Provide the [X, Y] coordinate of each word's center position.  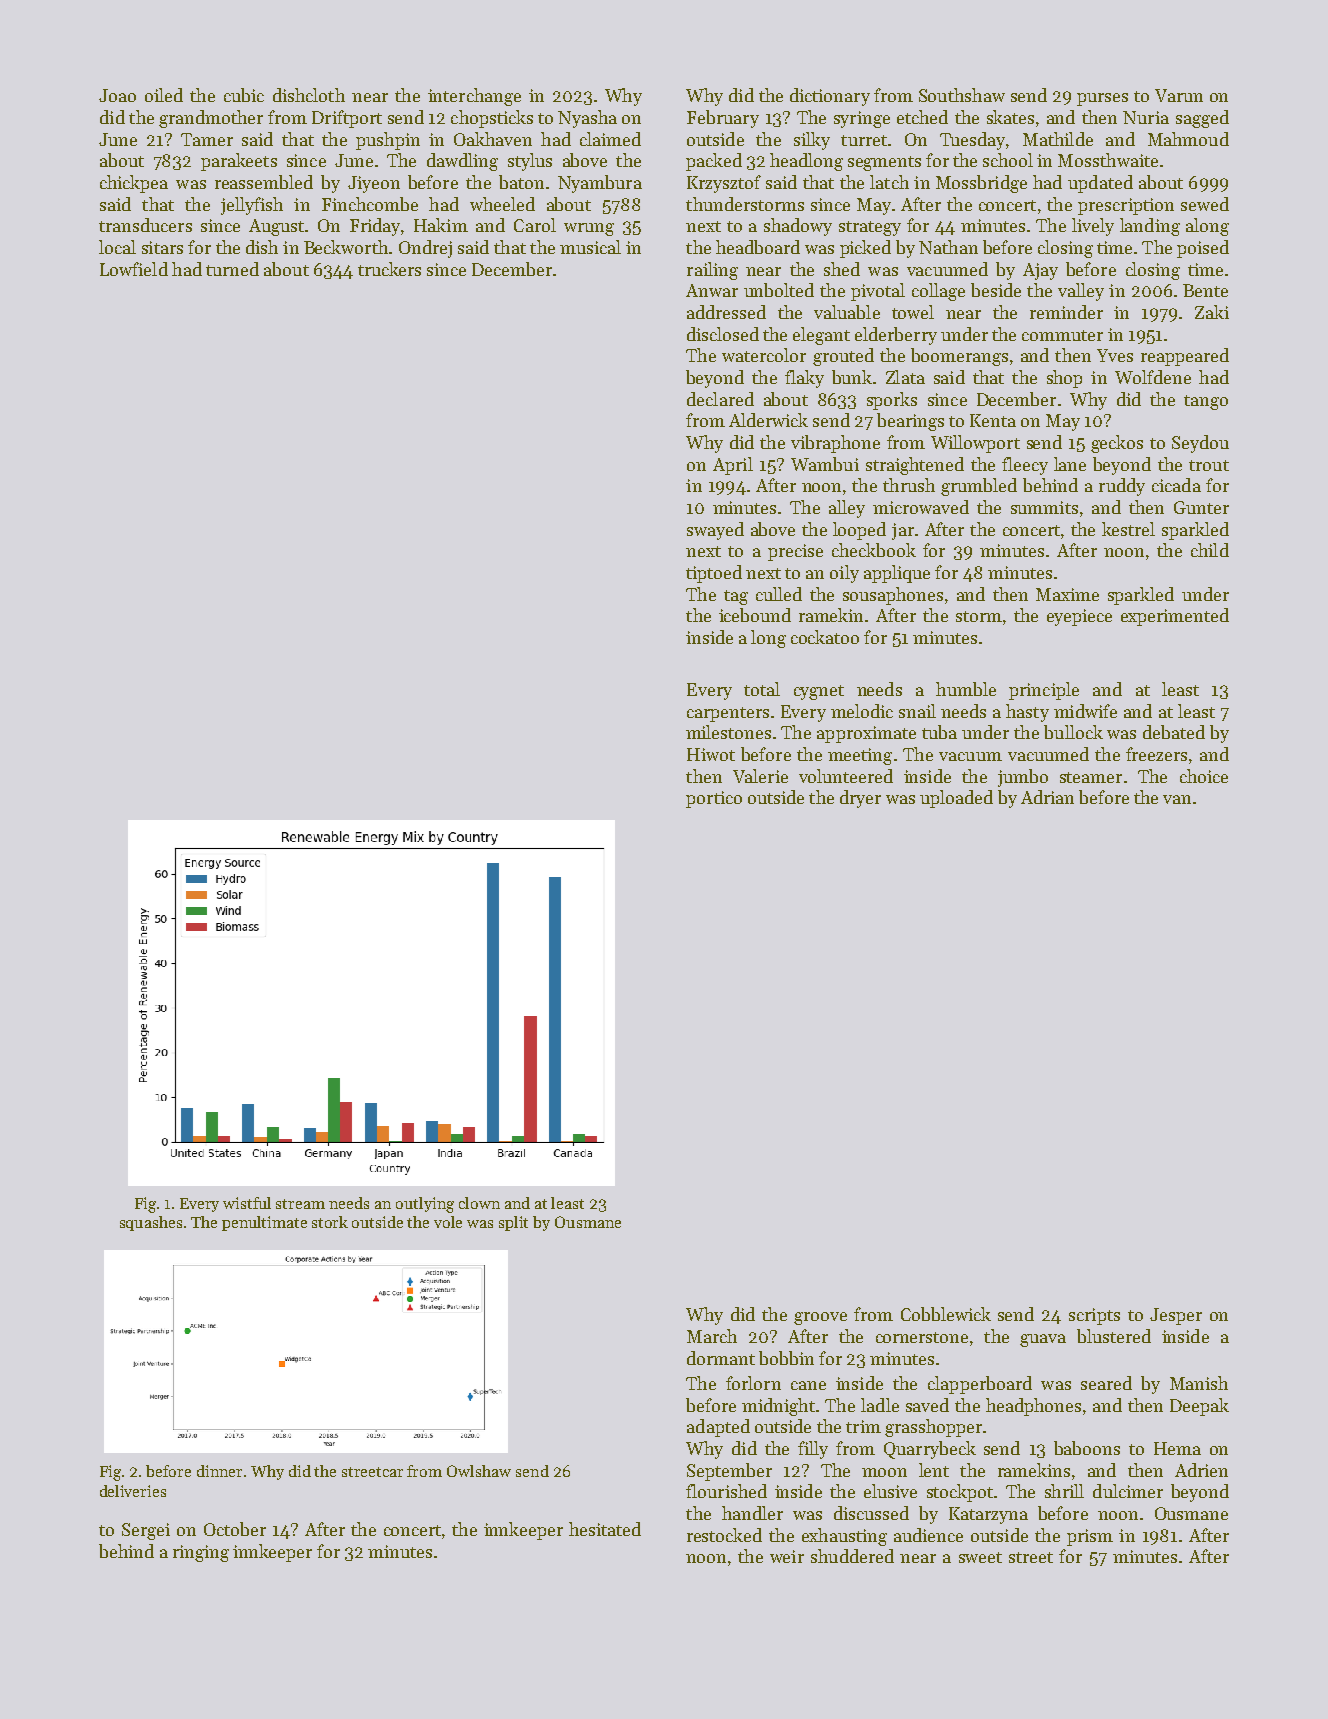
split [513, 1223]
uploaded [956, 799]
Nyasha [587, 119]
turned [232, 269]
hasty [1027, 713]
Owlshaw [479, 1471]
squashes [151, 1223]
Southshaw [962, 95]
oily [844, 574]
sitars [162, 247]
